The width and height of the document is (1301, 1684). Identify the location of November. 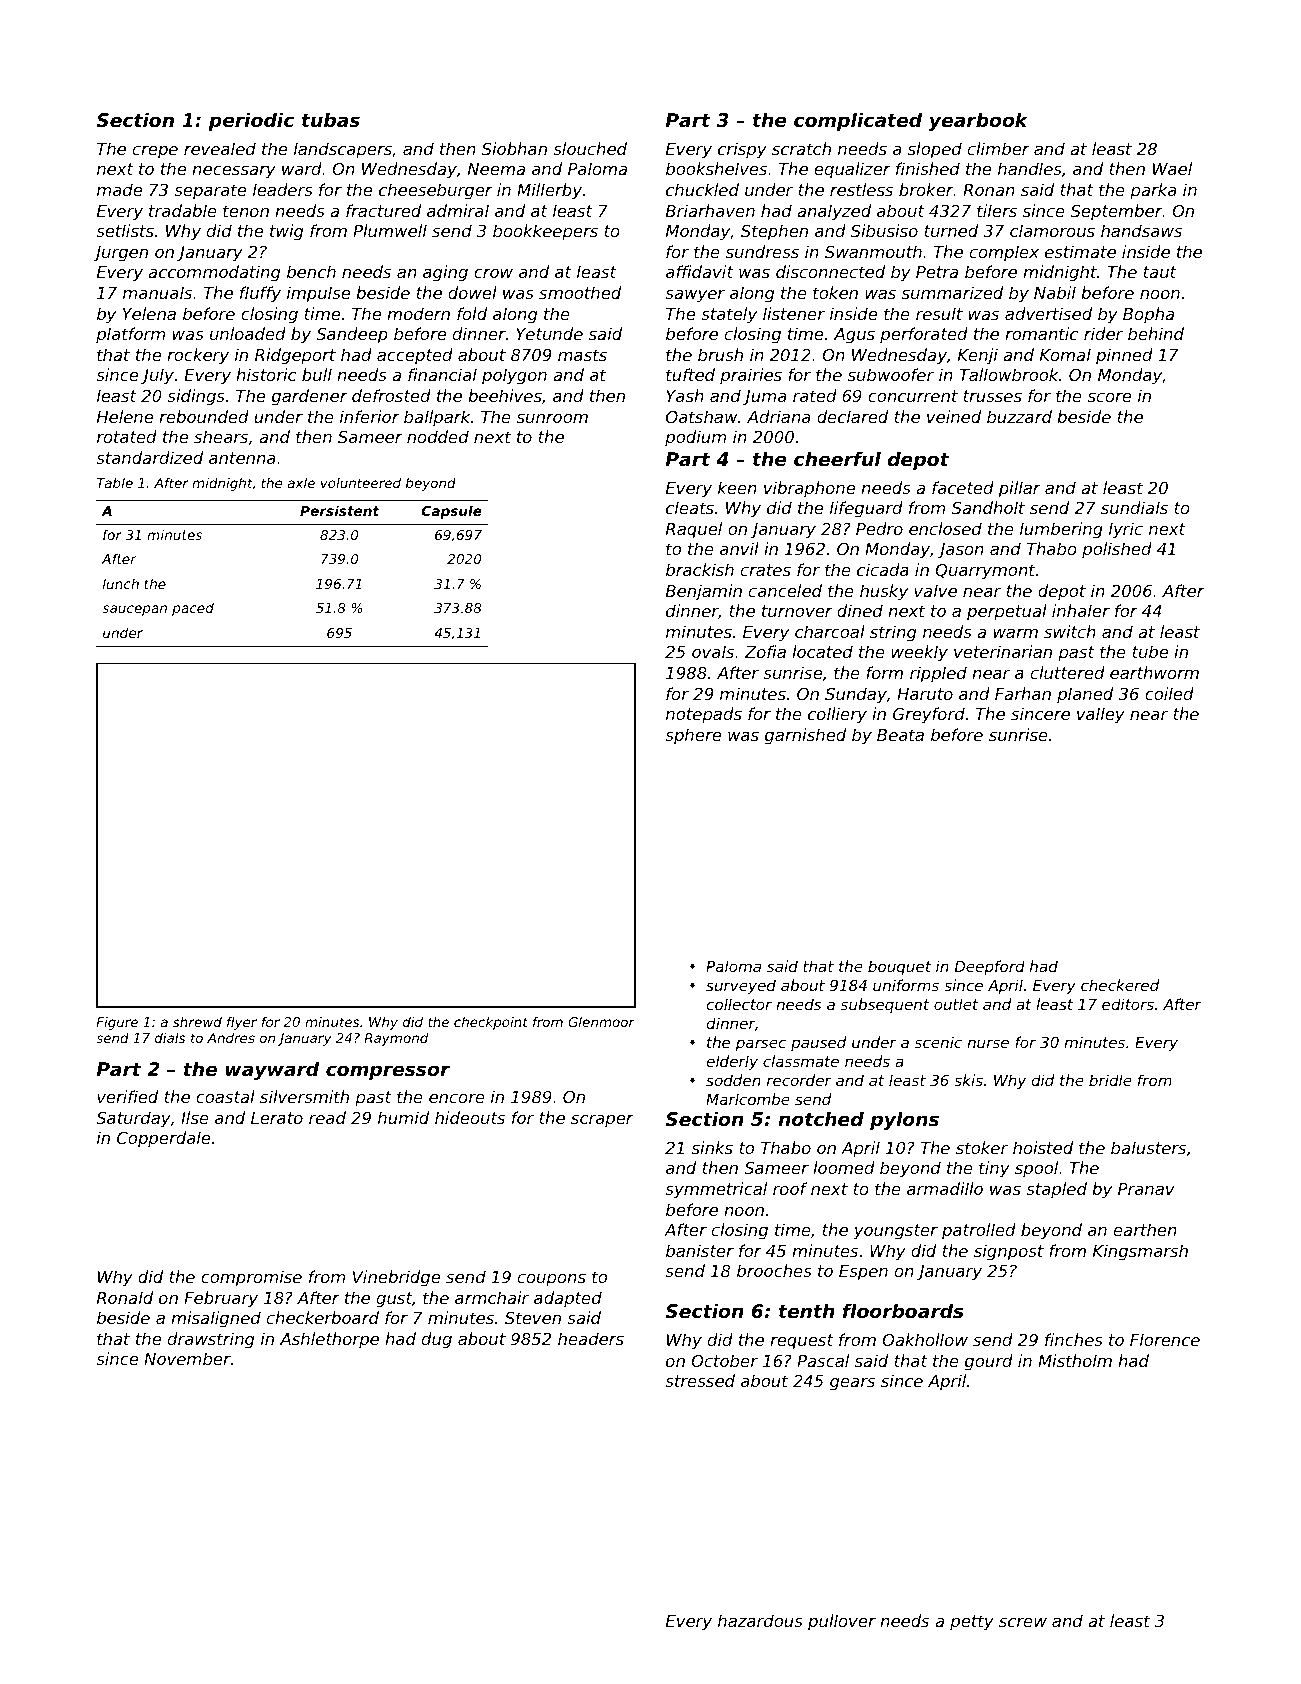
(187, 1358).
